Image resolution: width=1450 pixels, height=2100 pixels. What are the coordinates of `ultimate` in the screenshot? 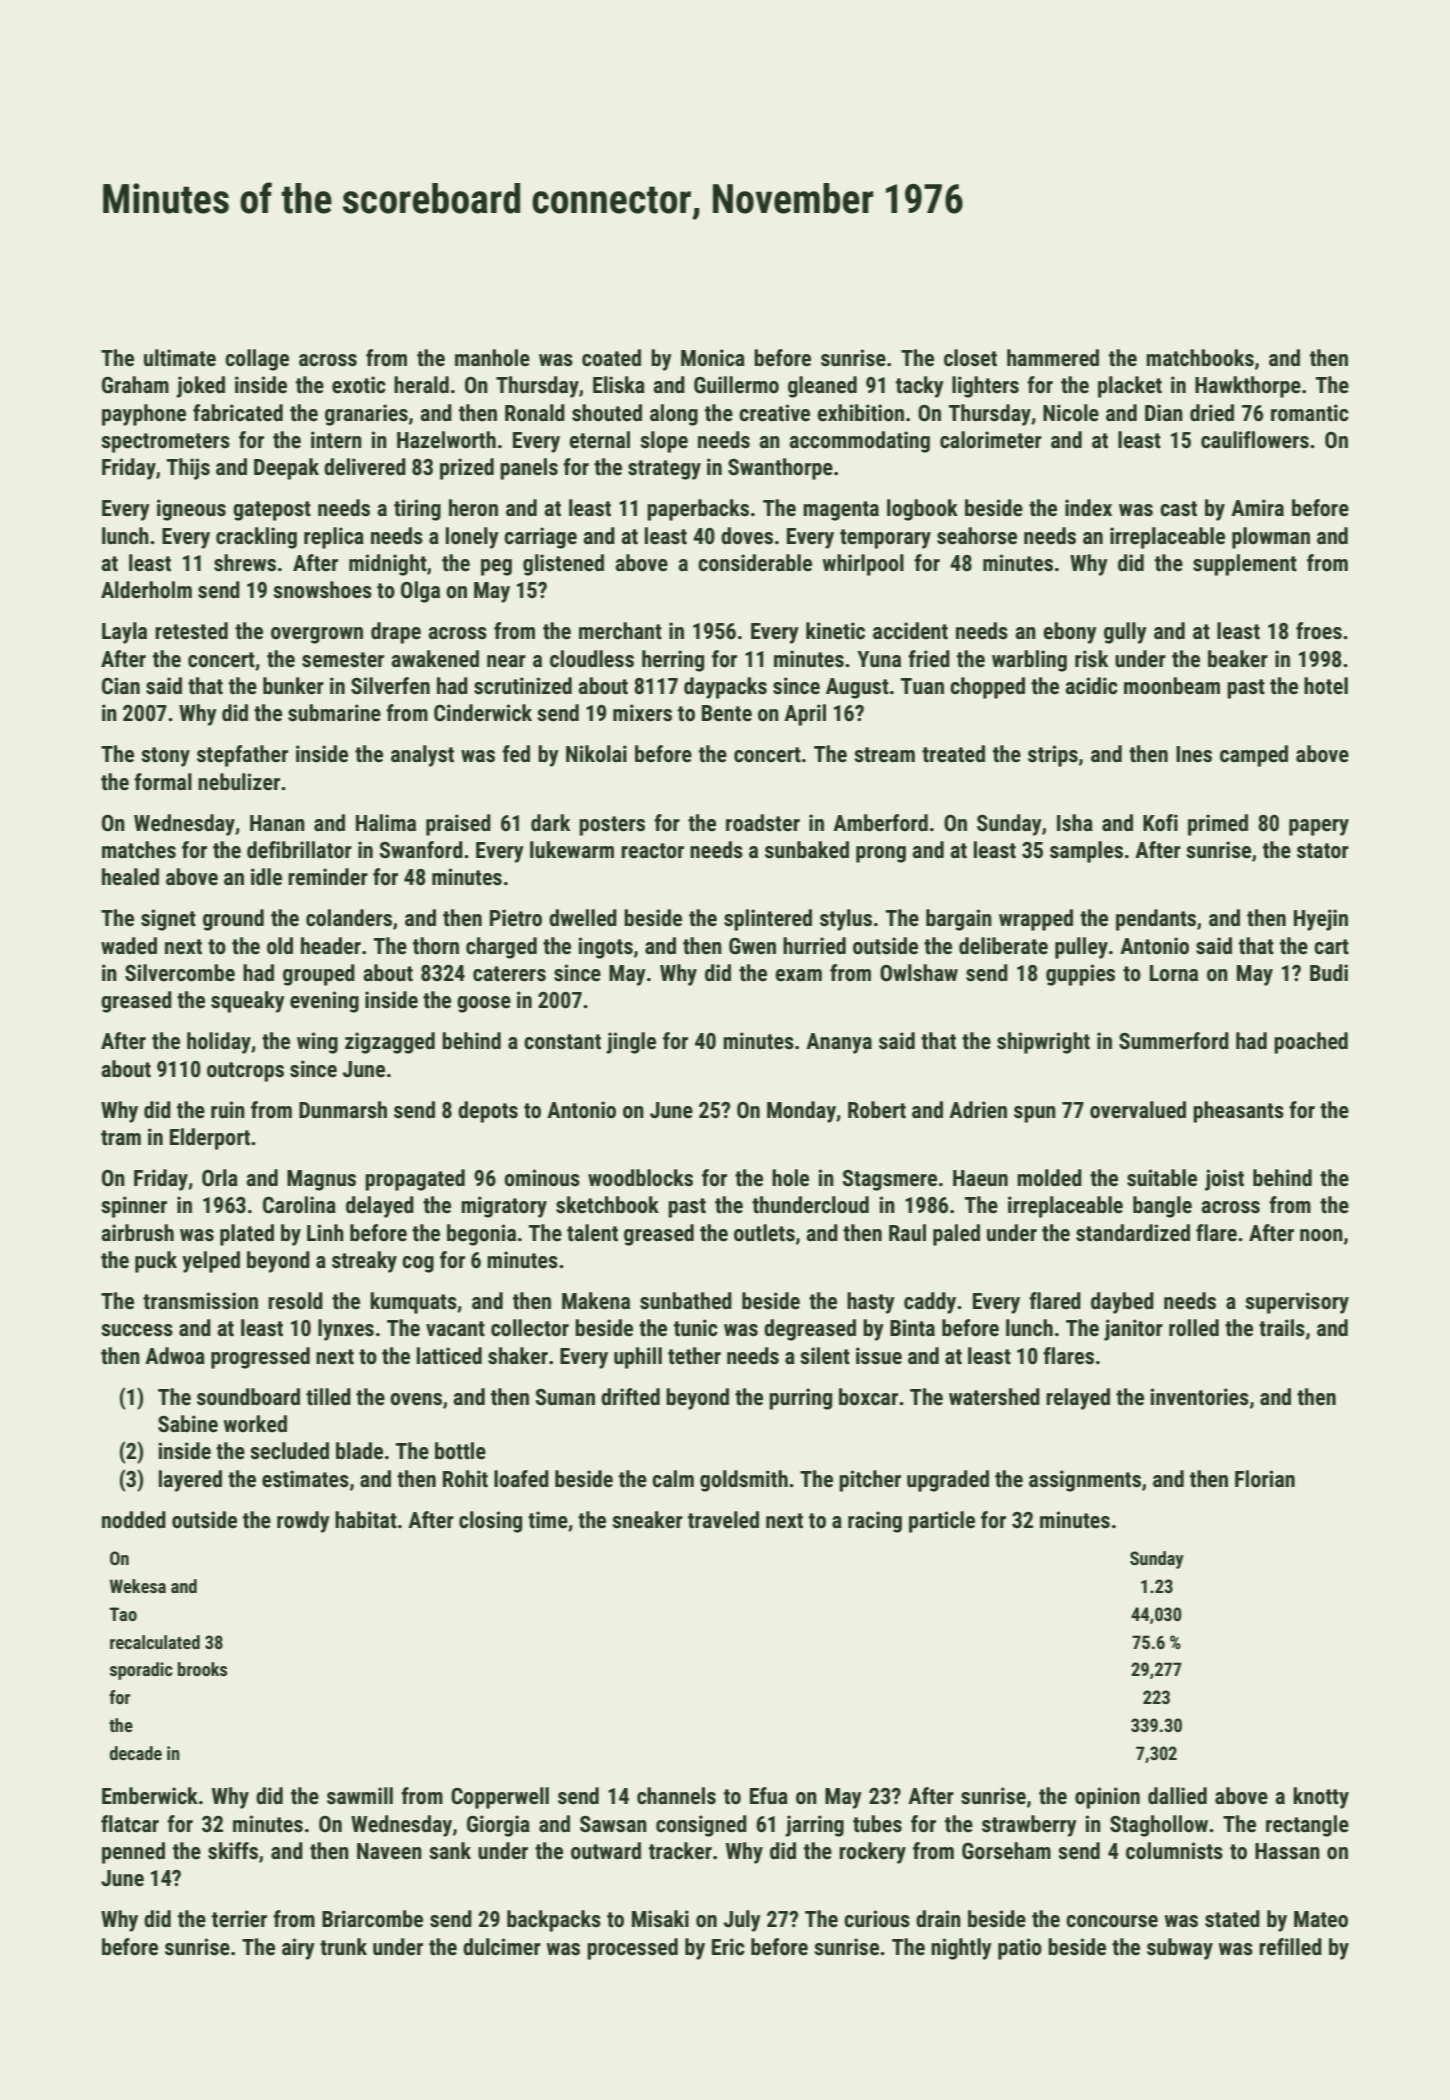 It's located at (180, 358).
